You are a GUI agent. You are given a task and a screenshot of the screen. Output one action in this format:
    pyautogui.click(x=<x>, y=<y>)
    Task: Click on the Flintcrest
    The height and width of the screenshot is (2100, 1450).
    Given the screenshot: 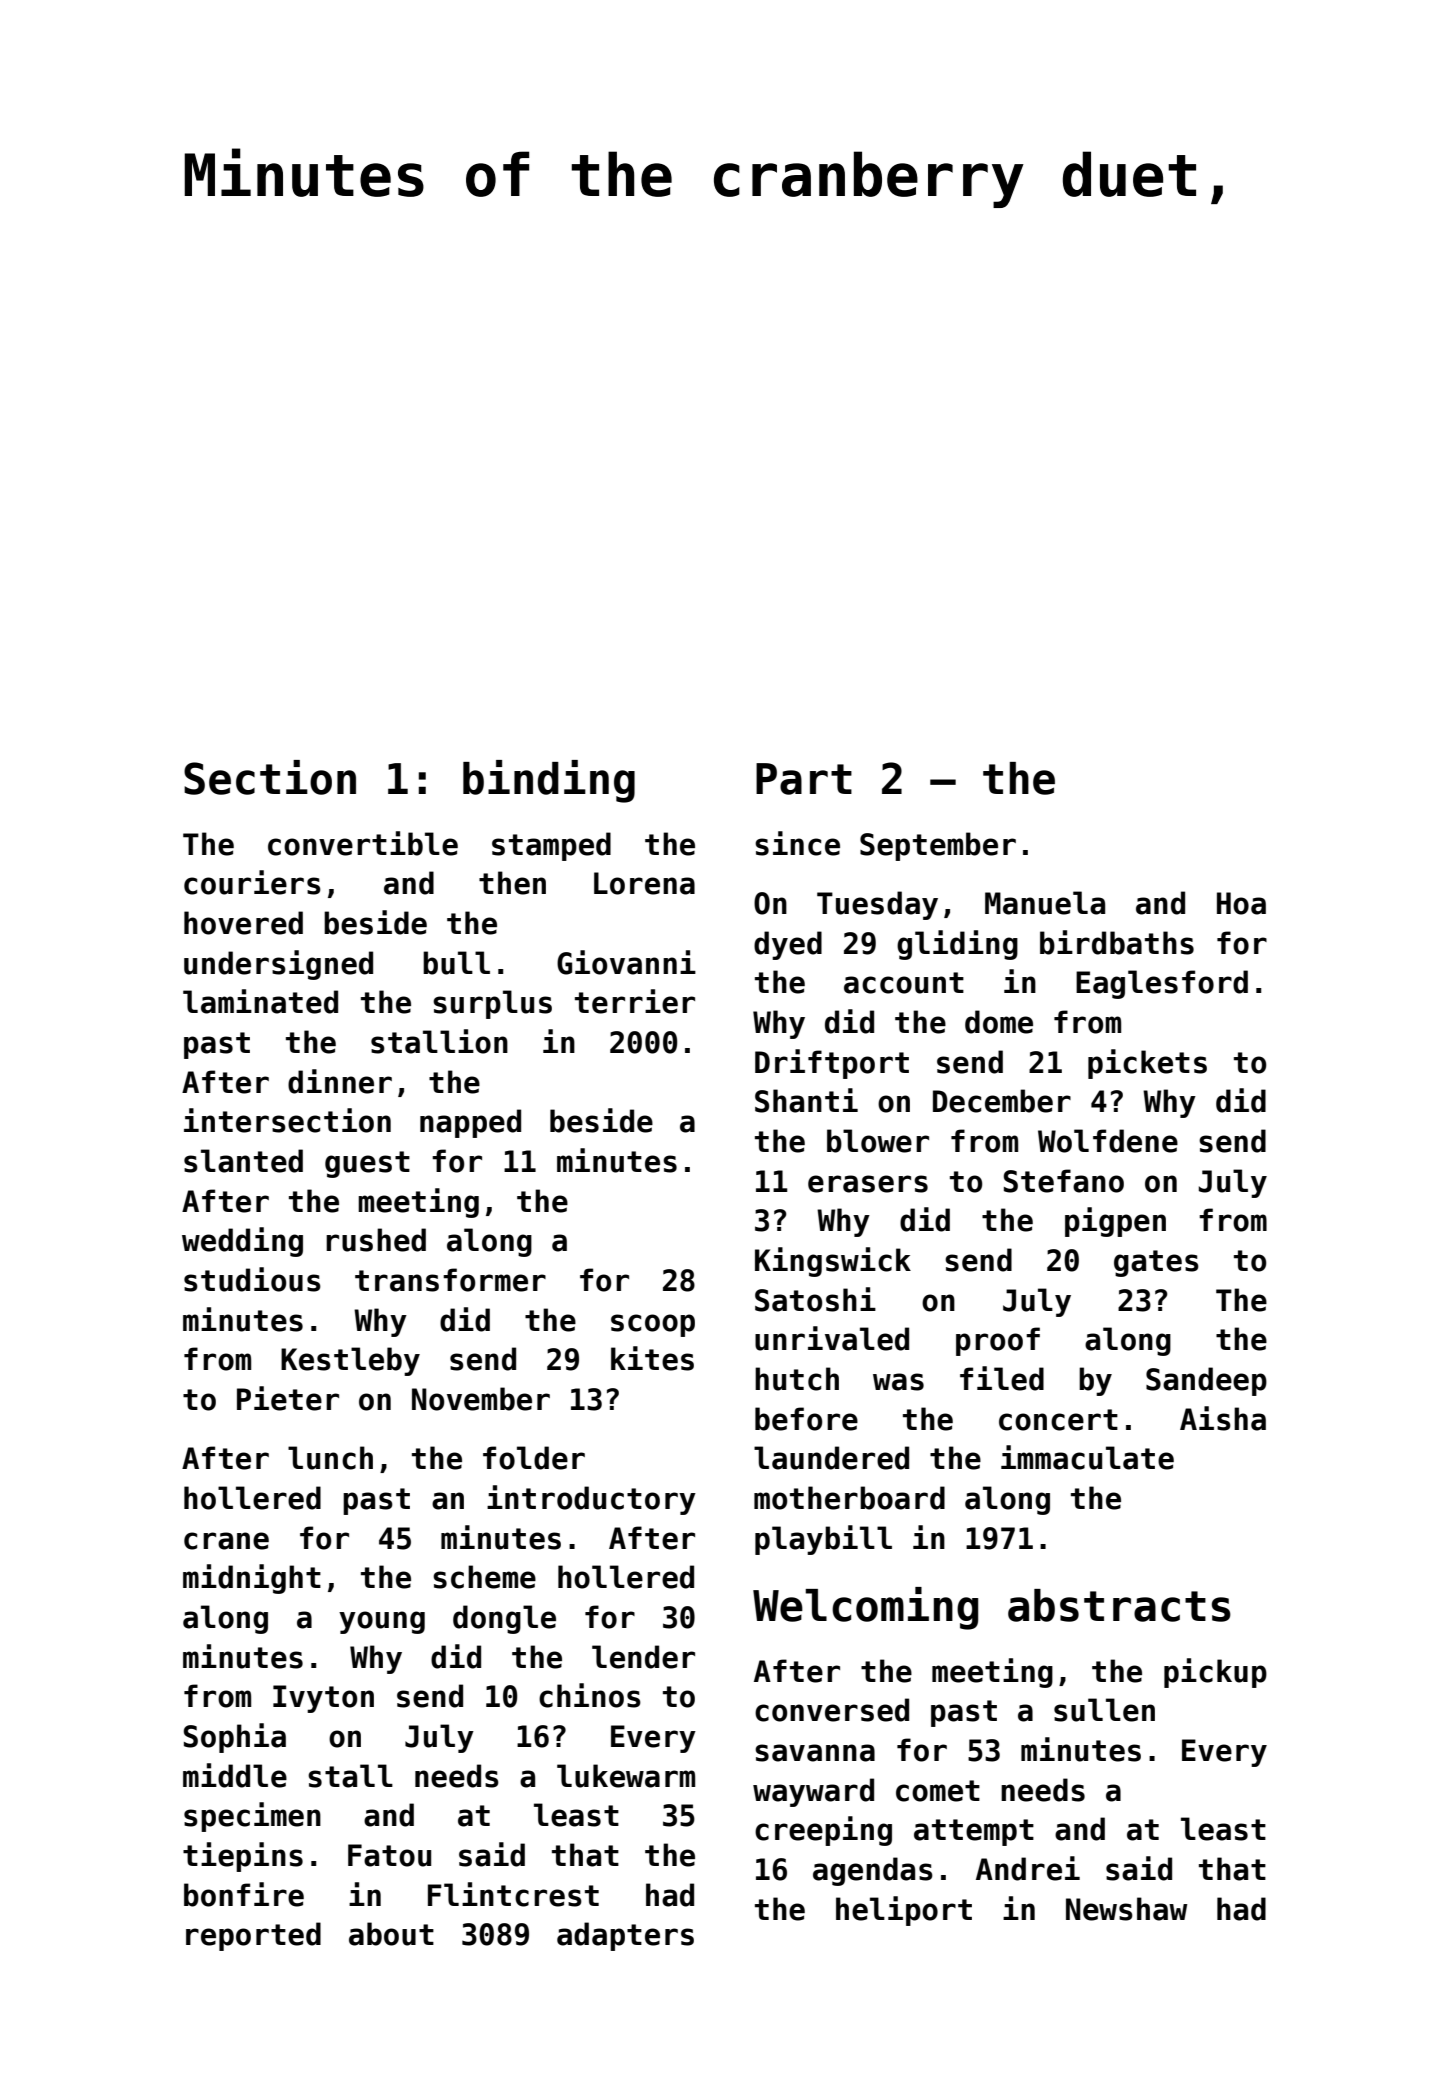 What is the action you would take?
    pyautogui.click(x=513, y=1894)
